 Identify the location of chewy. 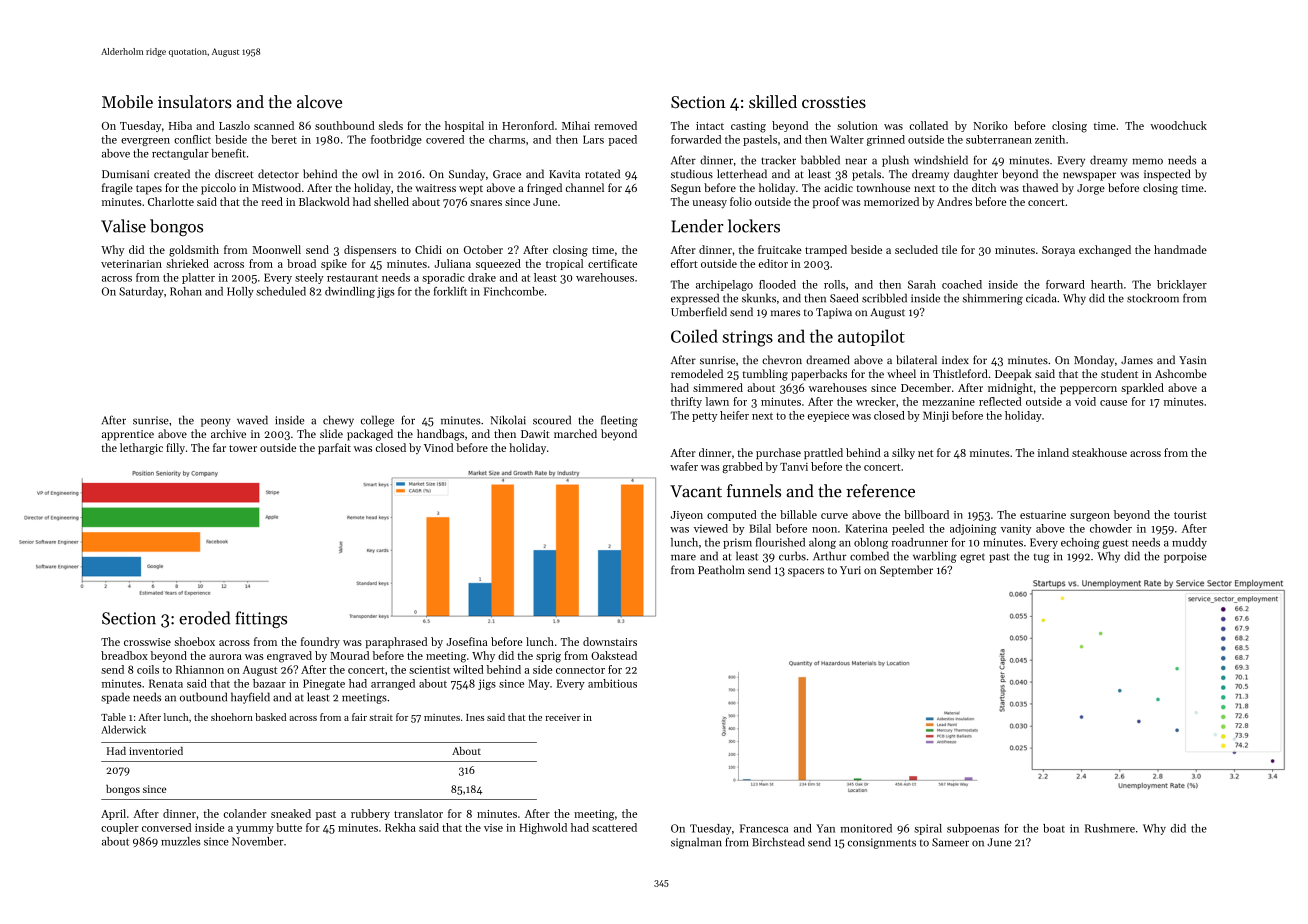
(338, 421).
